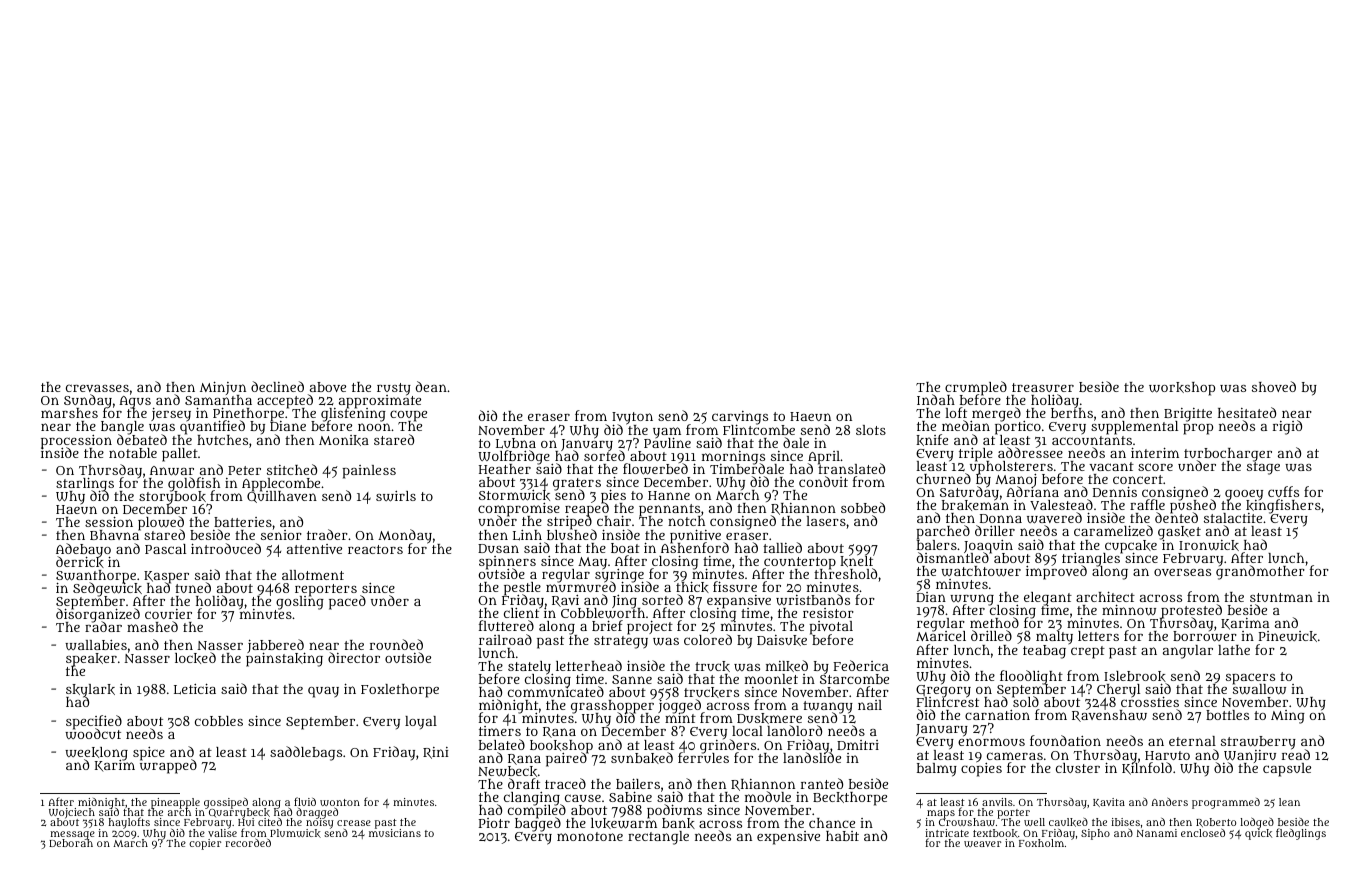 The width and height of the screenshot is (1372, 887). I want to click on shoved, so click(1274, 386).
